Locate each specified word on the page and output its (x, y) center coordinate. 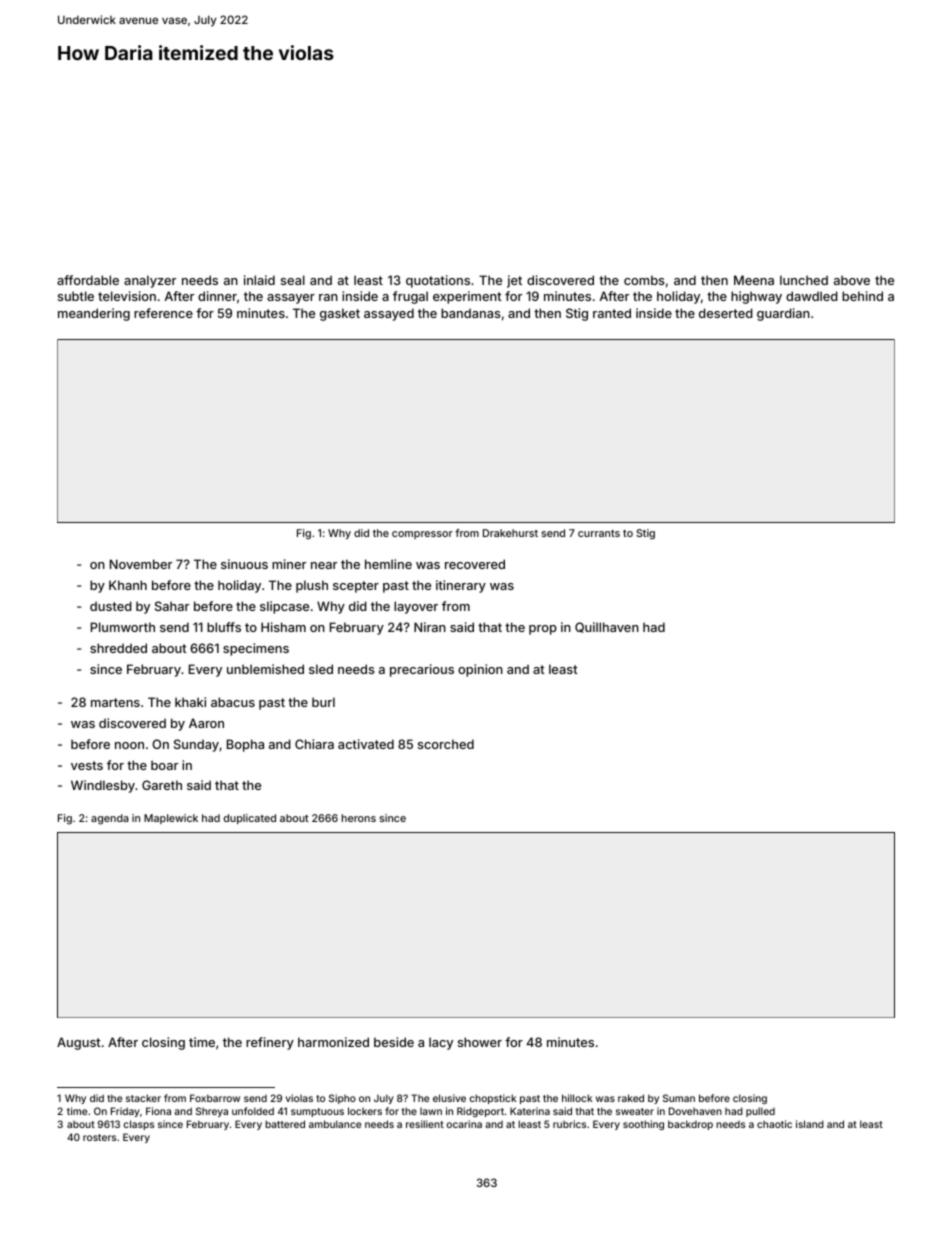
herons (359, 818)
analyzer (150, 281)
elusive (449, 1098)
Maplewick (171, 819)
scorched (446, 744)
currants (599, 533)
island (810, 1124)
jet (514, 281)
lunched (804, 280)
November (141, 564)
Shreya (212, 1112)
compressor (422, 535)
